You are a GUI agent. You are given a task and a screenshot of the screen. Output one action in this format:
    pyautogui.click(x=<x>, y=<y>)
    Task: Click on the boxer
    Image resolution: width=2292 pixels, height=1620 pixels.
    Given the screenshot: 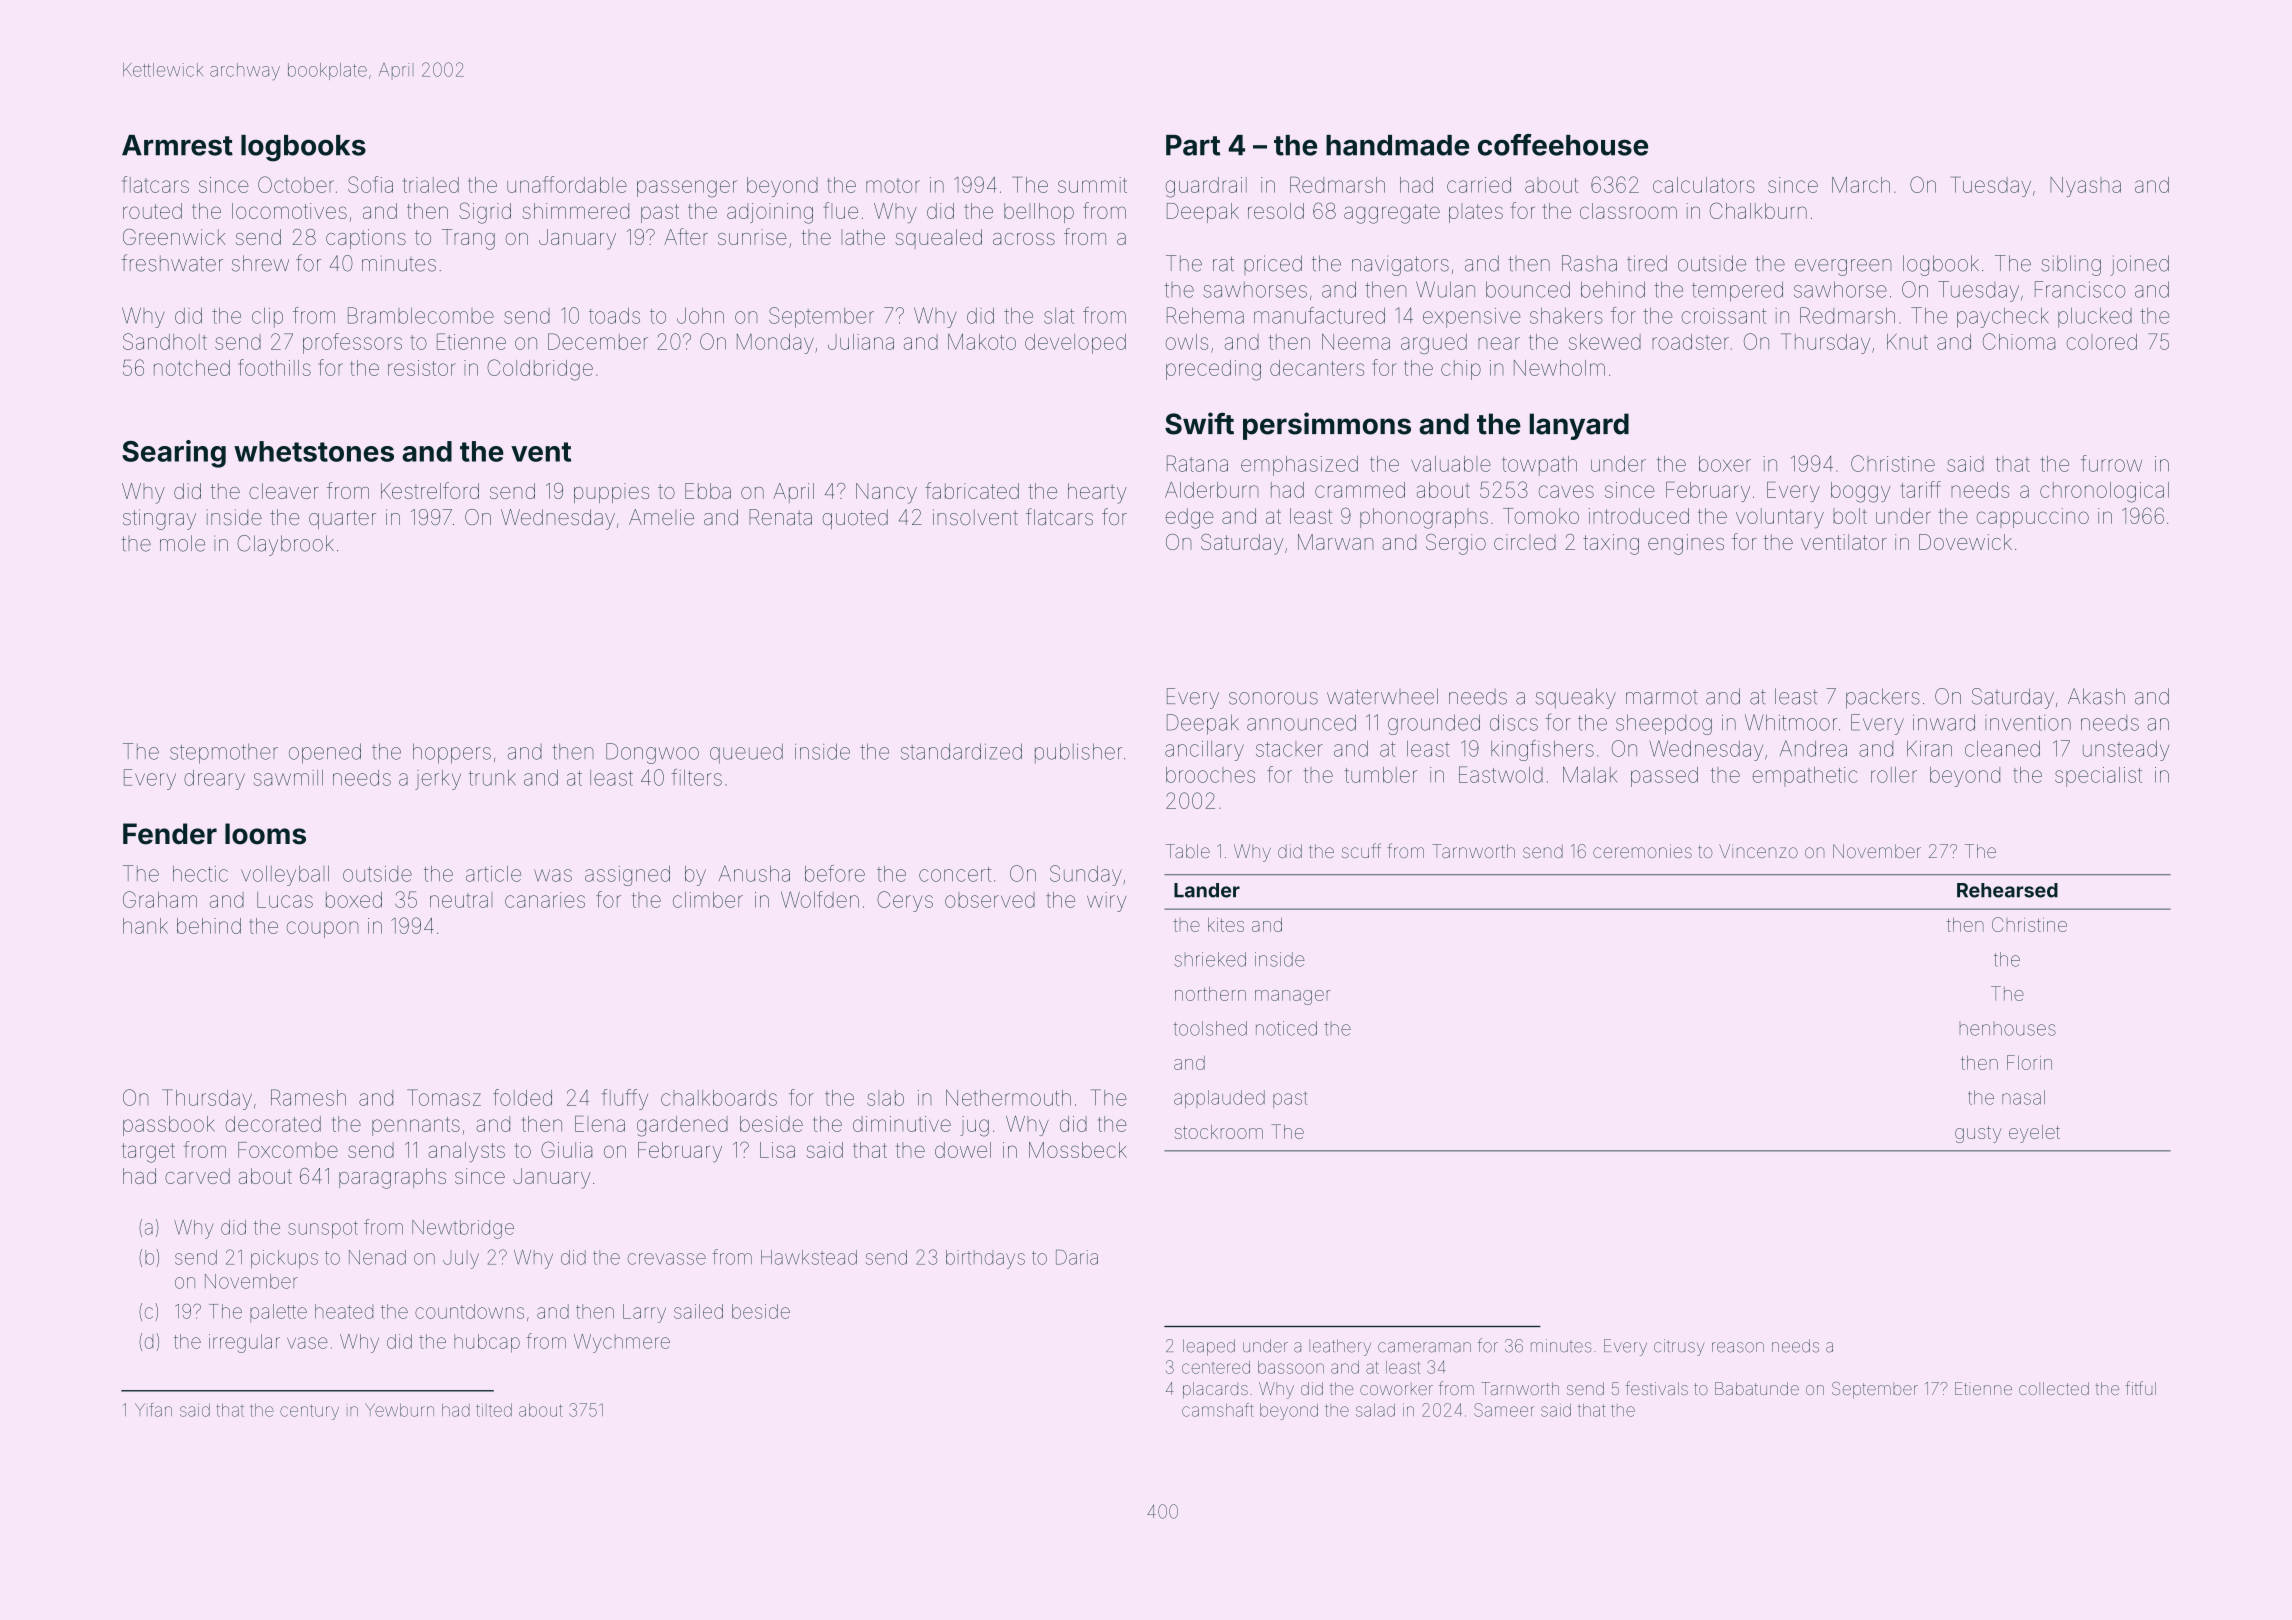 What is the action you would take?
    pyautogui.click(x=1725, y=464)
